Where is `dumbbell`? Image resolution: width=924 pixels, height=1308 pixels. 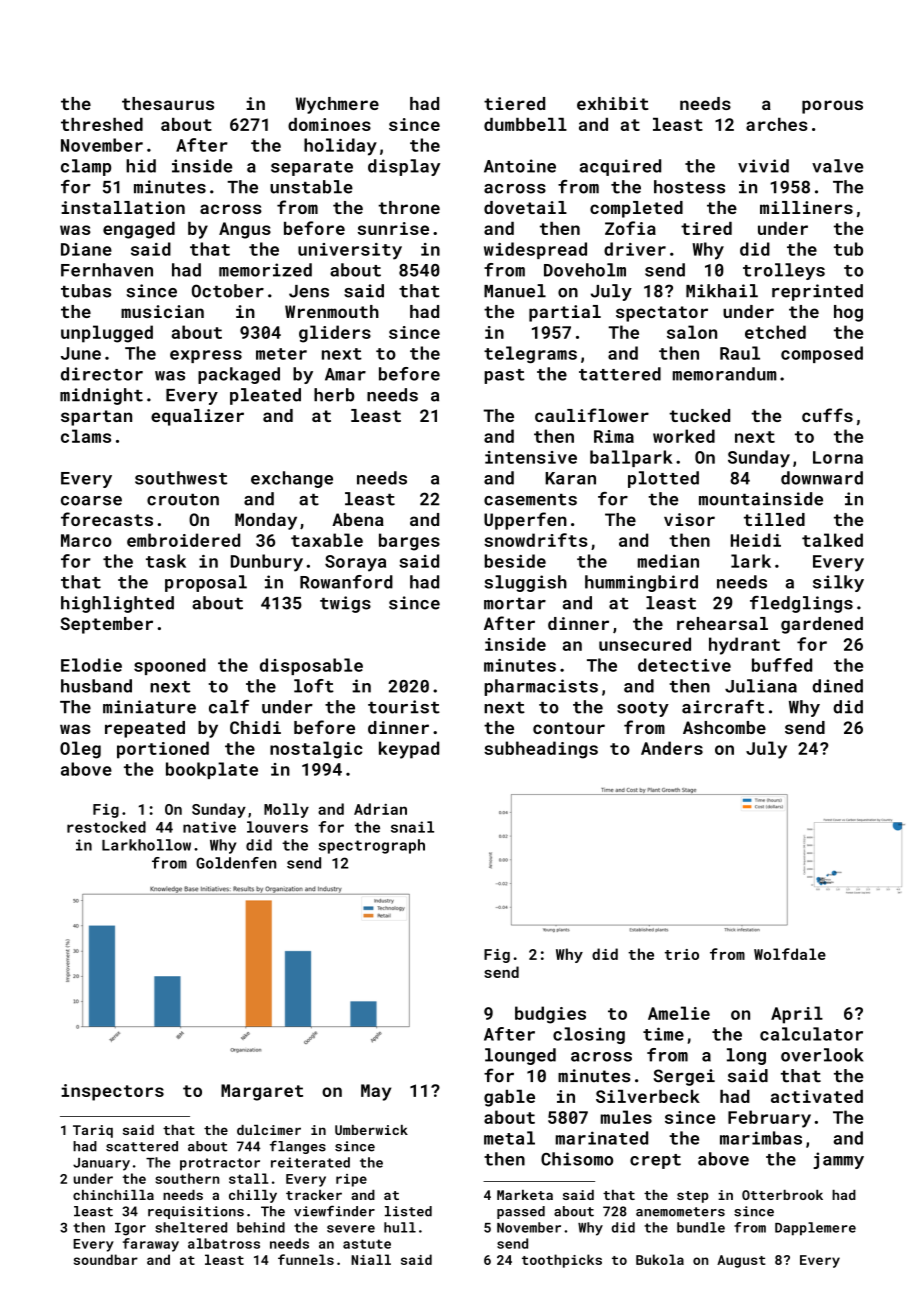
dumbbell is located at coordinates (525, 124).
